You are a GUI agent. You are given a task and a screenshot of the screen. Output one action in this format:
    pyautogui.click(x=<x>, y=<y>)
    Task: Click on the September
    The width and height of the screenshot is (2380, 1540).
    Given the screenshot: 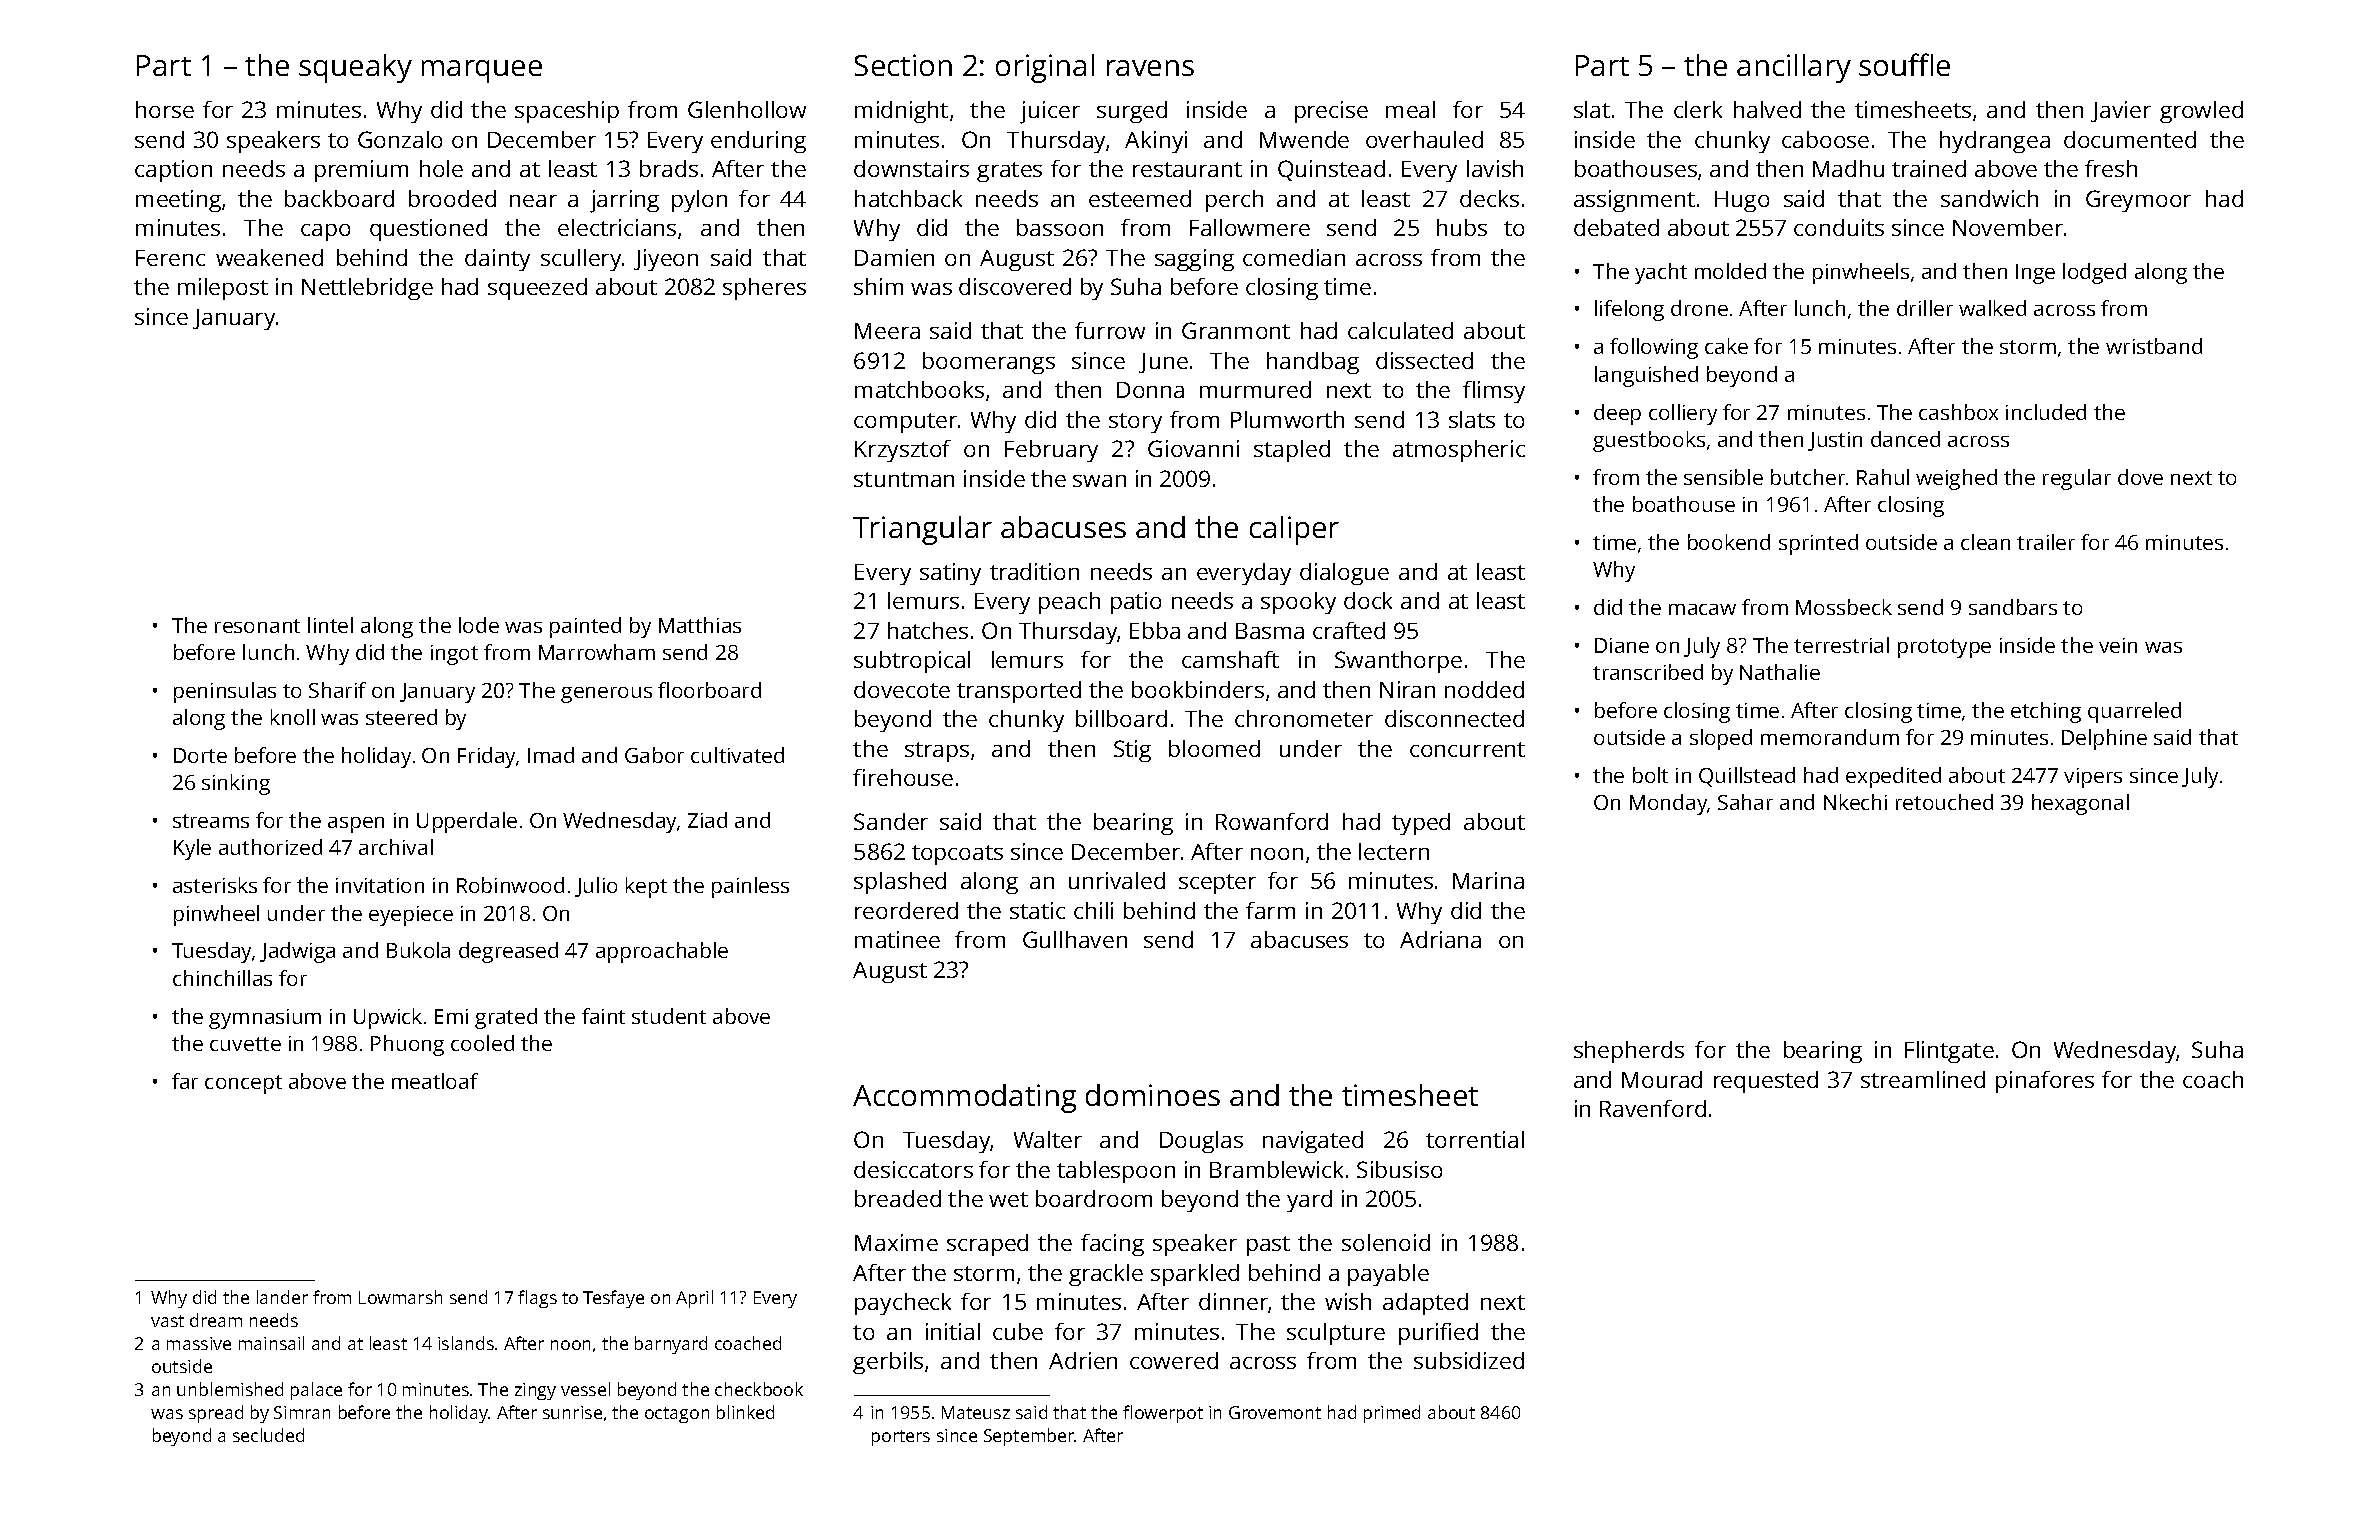 What is the action you would take?
    pyautogui.click(x=1029, y=1437)
